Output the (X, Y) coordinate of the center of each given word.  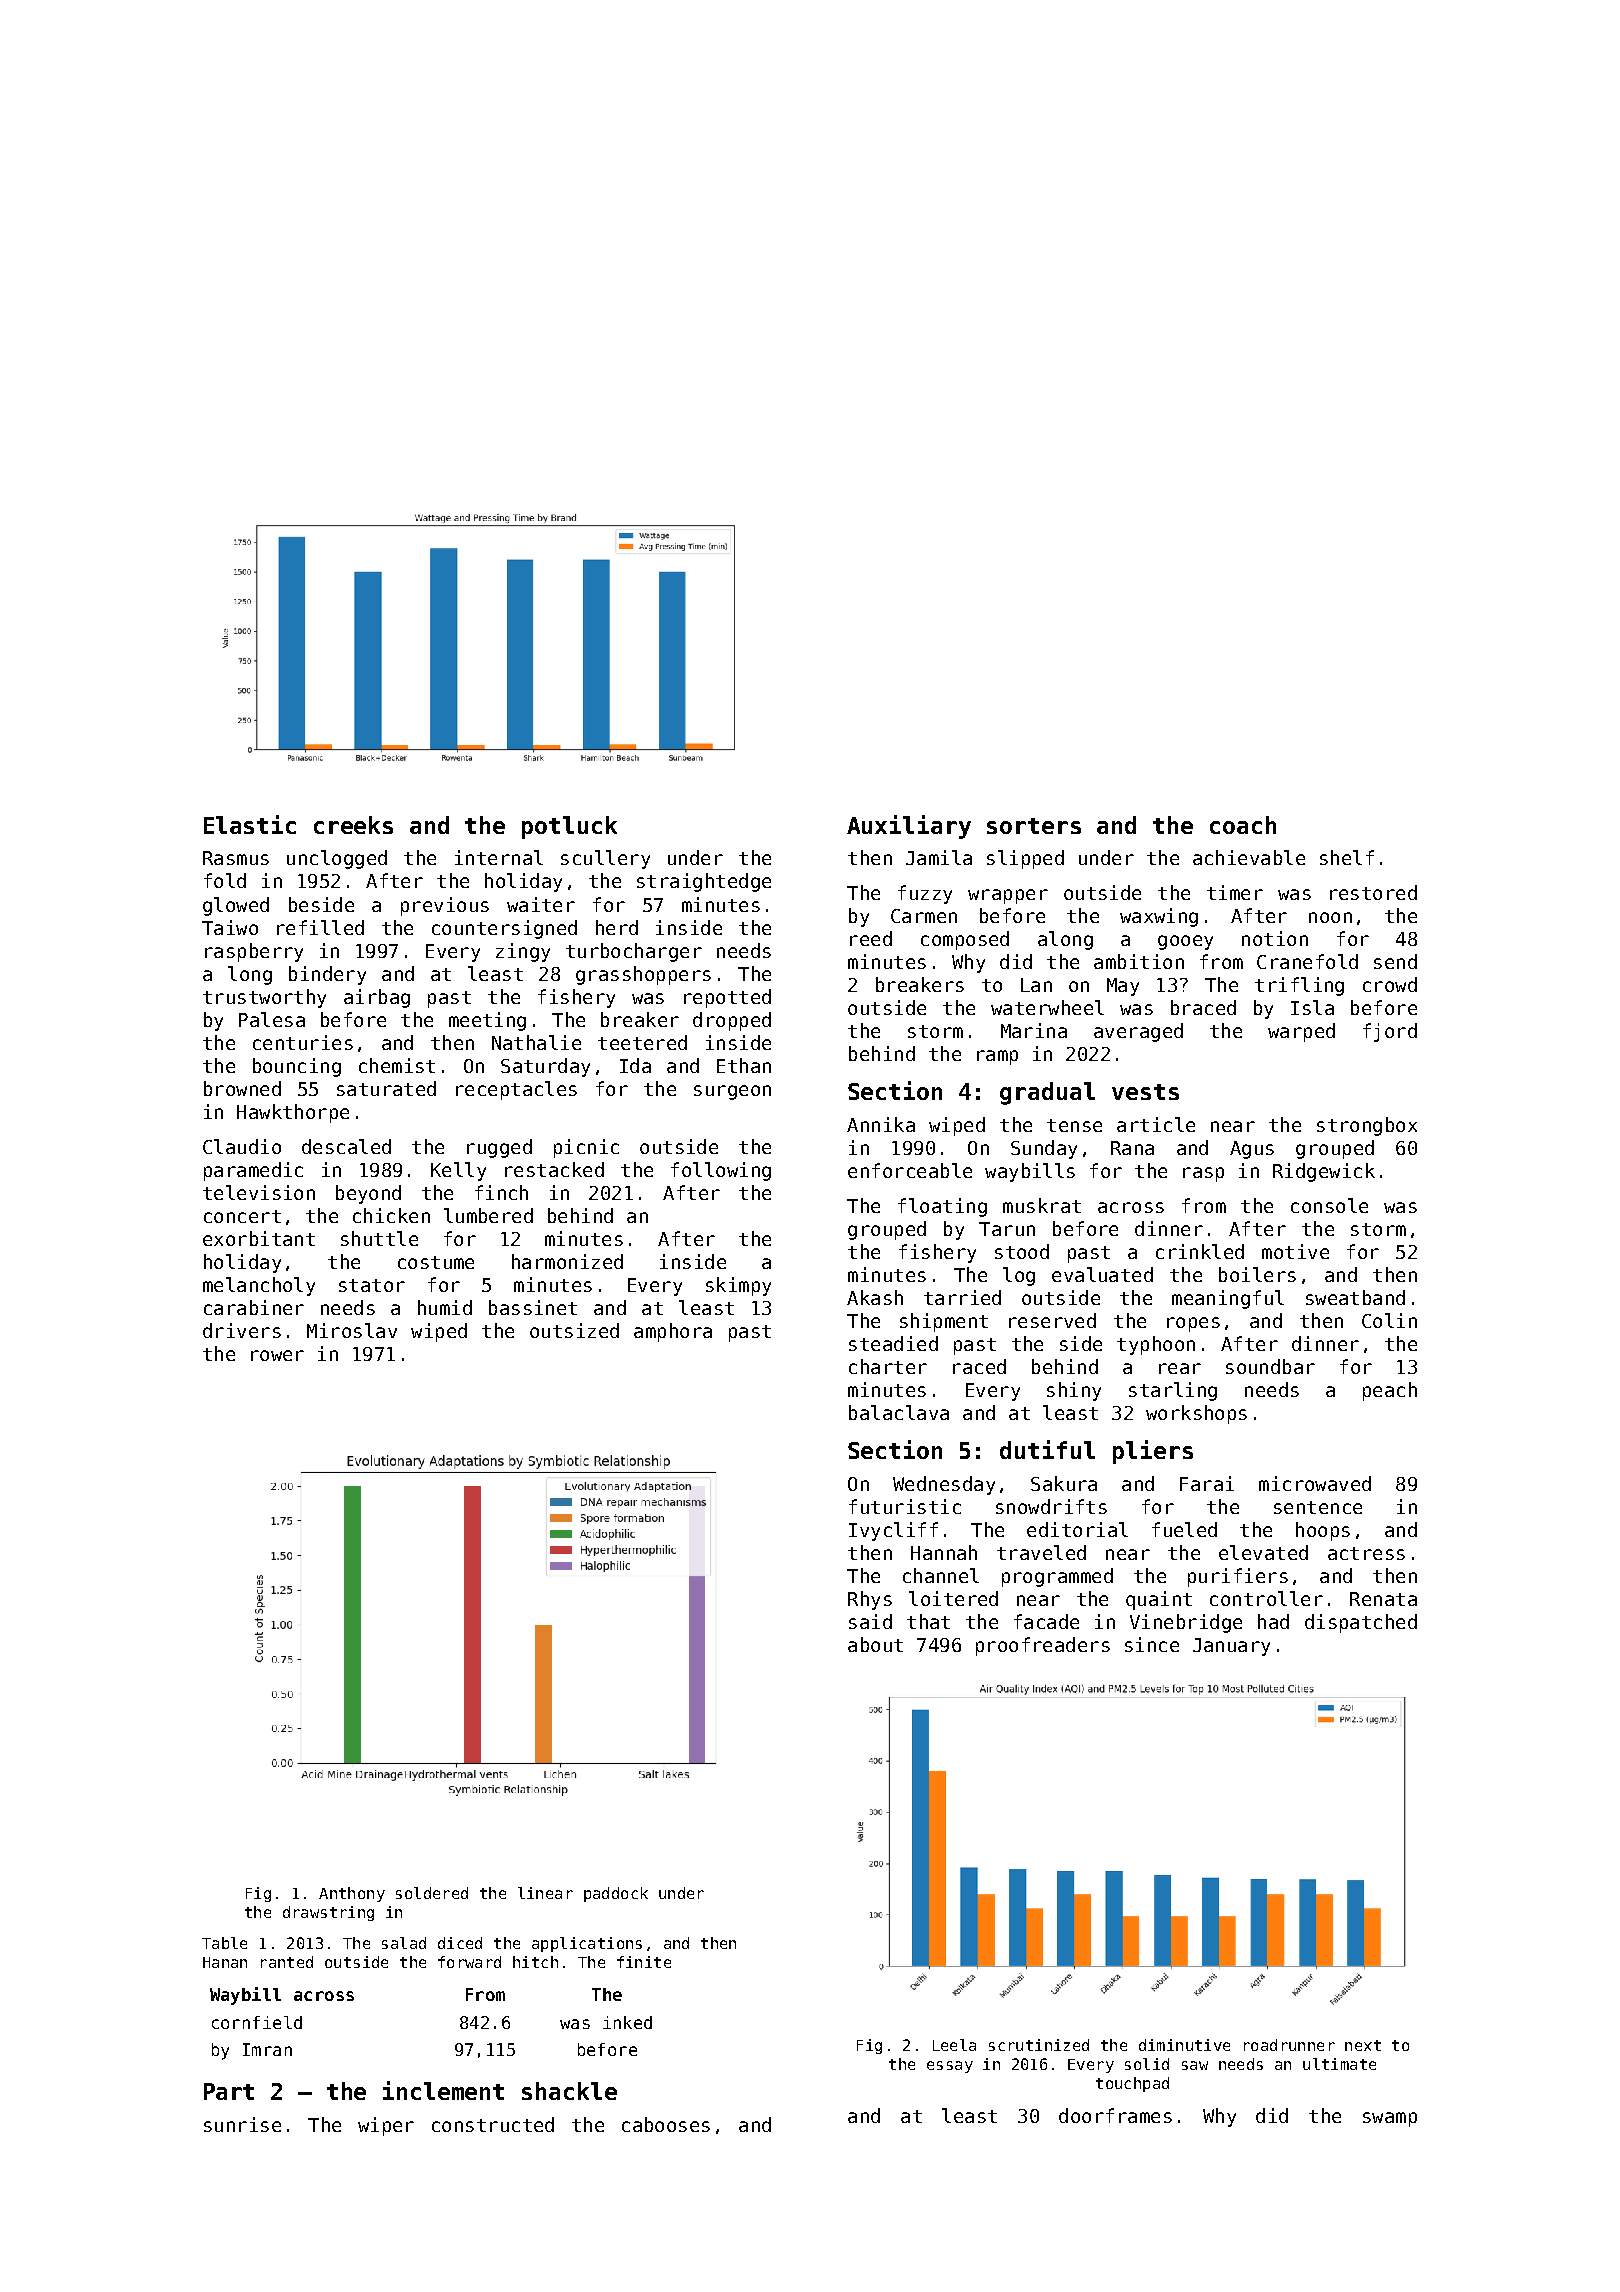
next (1363, 2045)
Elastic (250, 824)
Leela (954, 2045)
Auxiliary (909, 827)
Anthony (352, 1894)
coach (1243, 825)
